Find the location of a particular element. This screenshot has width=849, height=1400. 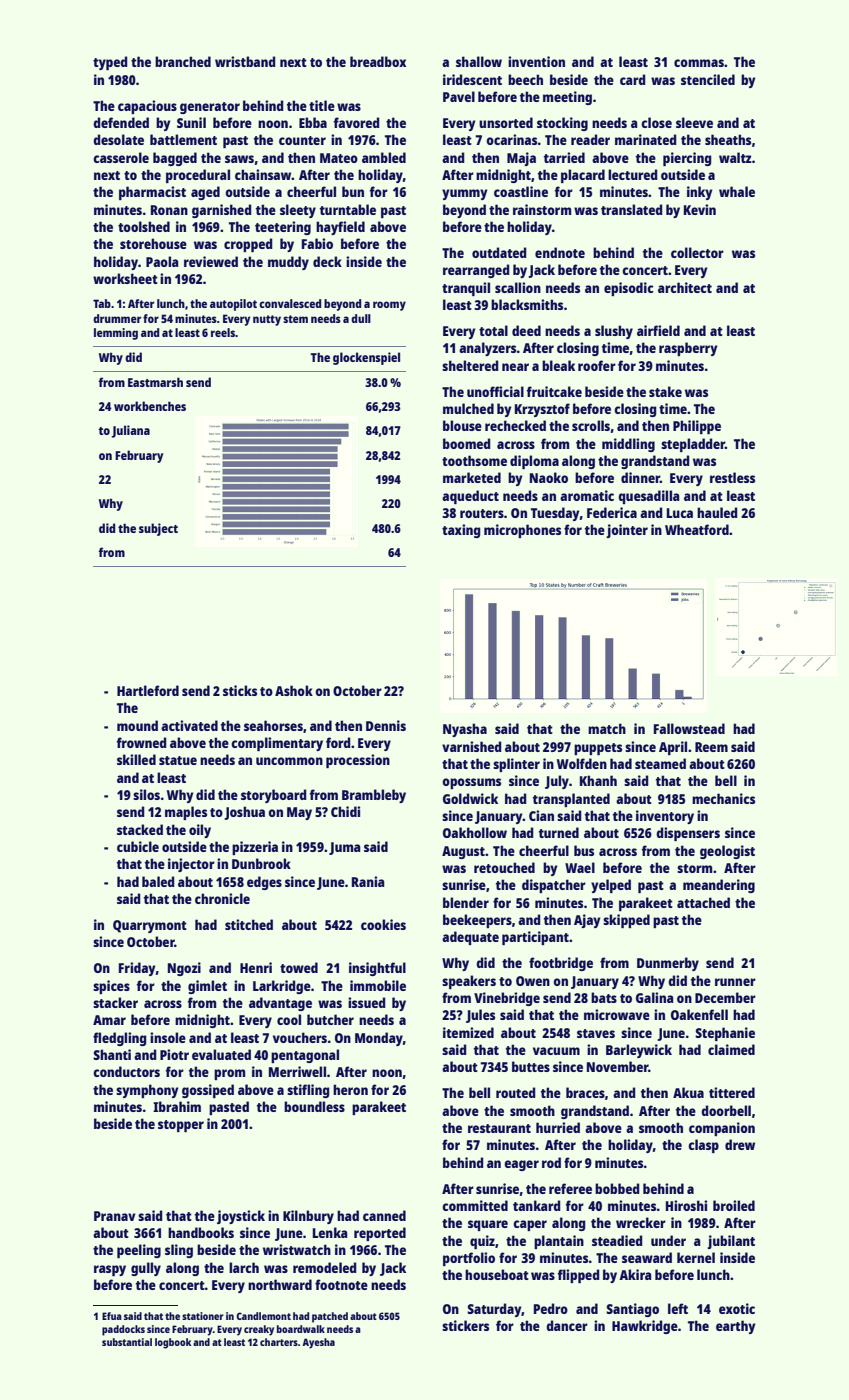

Pavel is located at coordinates (459, 96).
